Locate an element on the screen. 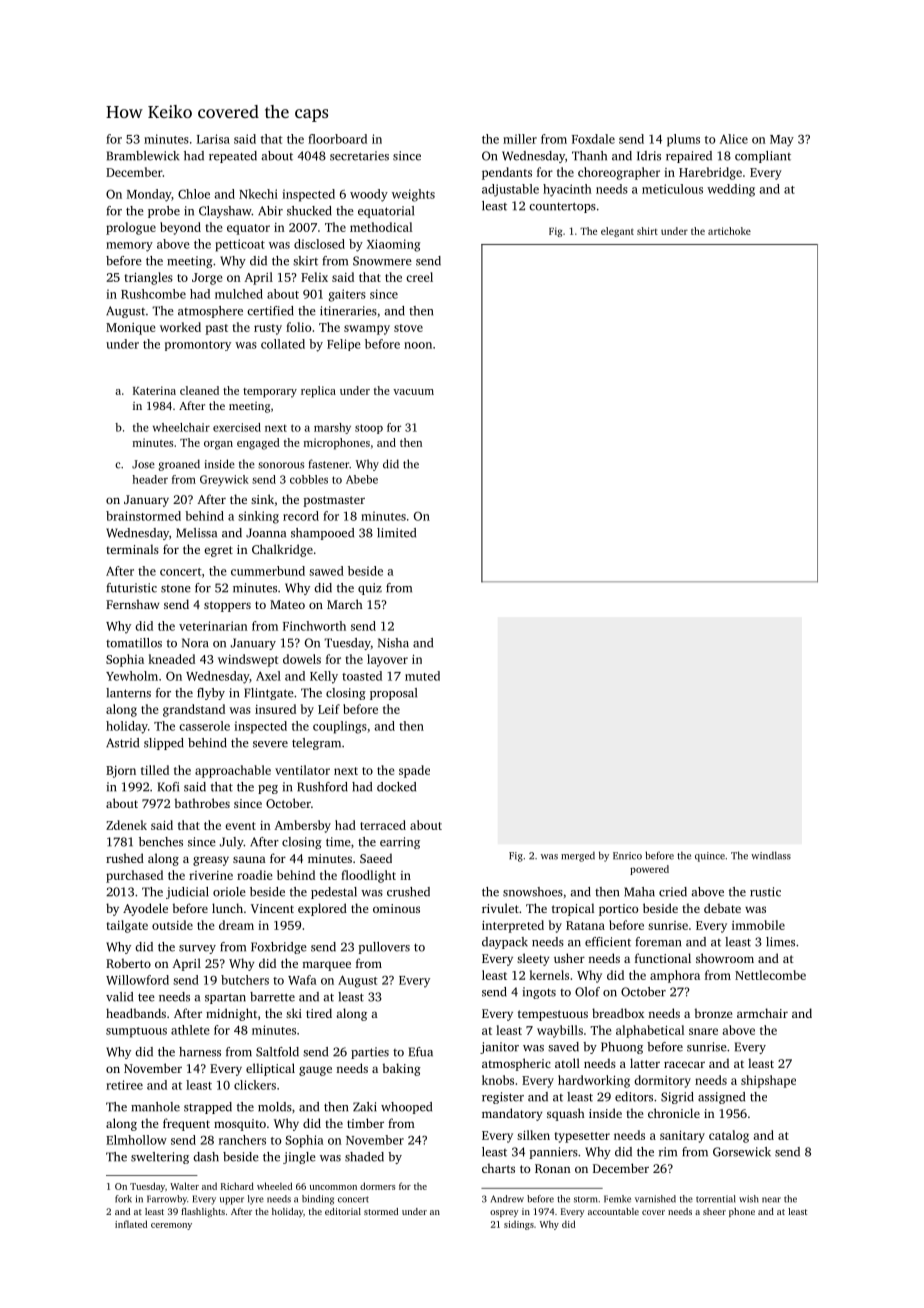 This screenshot has width=924, height=1308. catalog is located at coordinates (729, 1136).
